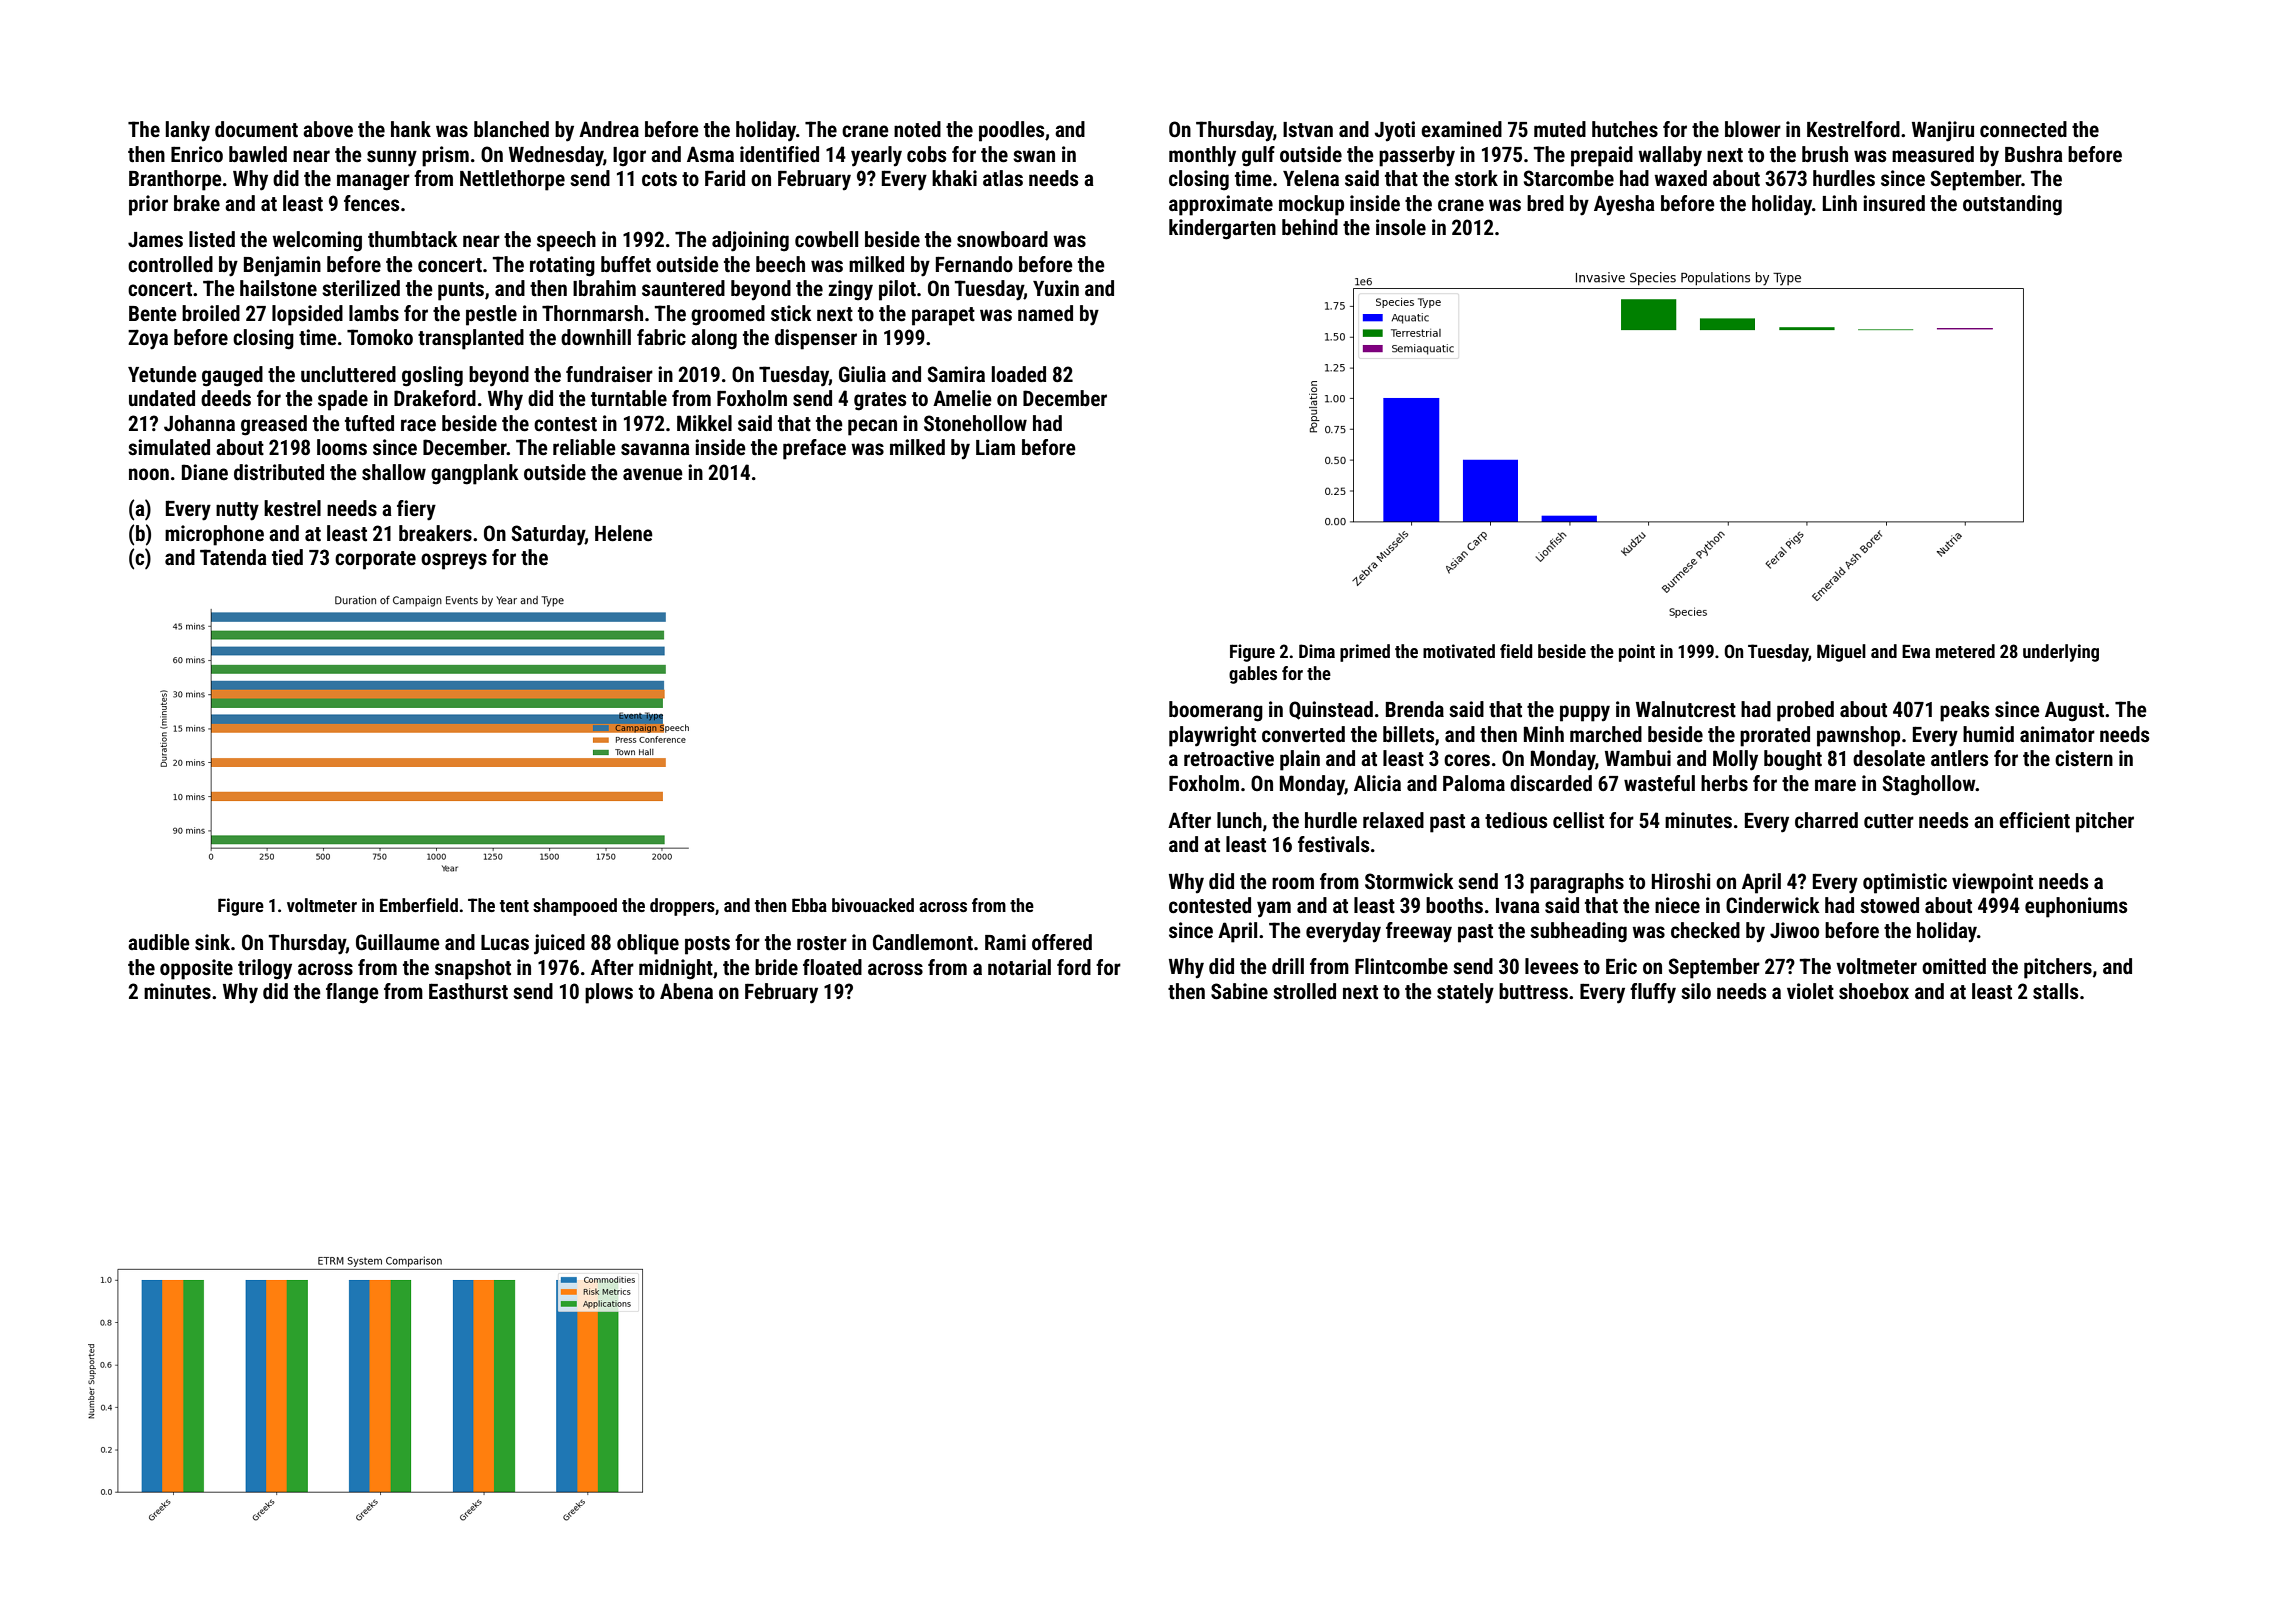 The image size is (2292, 1620). I want to click on gables, so click(1253, 675).
